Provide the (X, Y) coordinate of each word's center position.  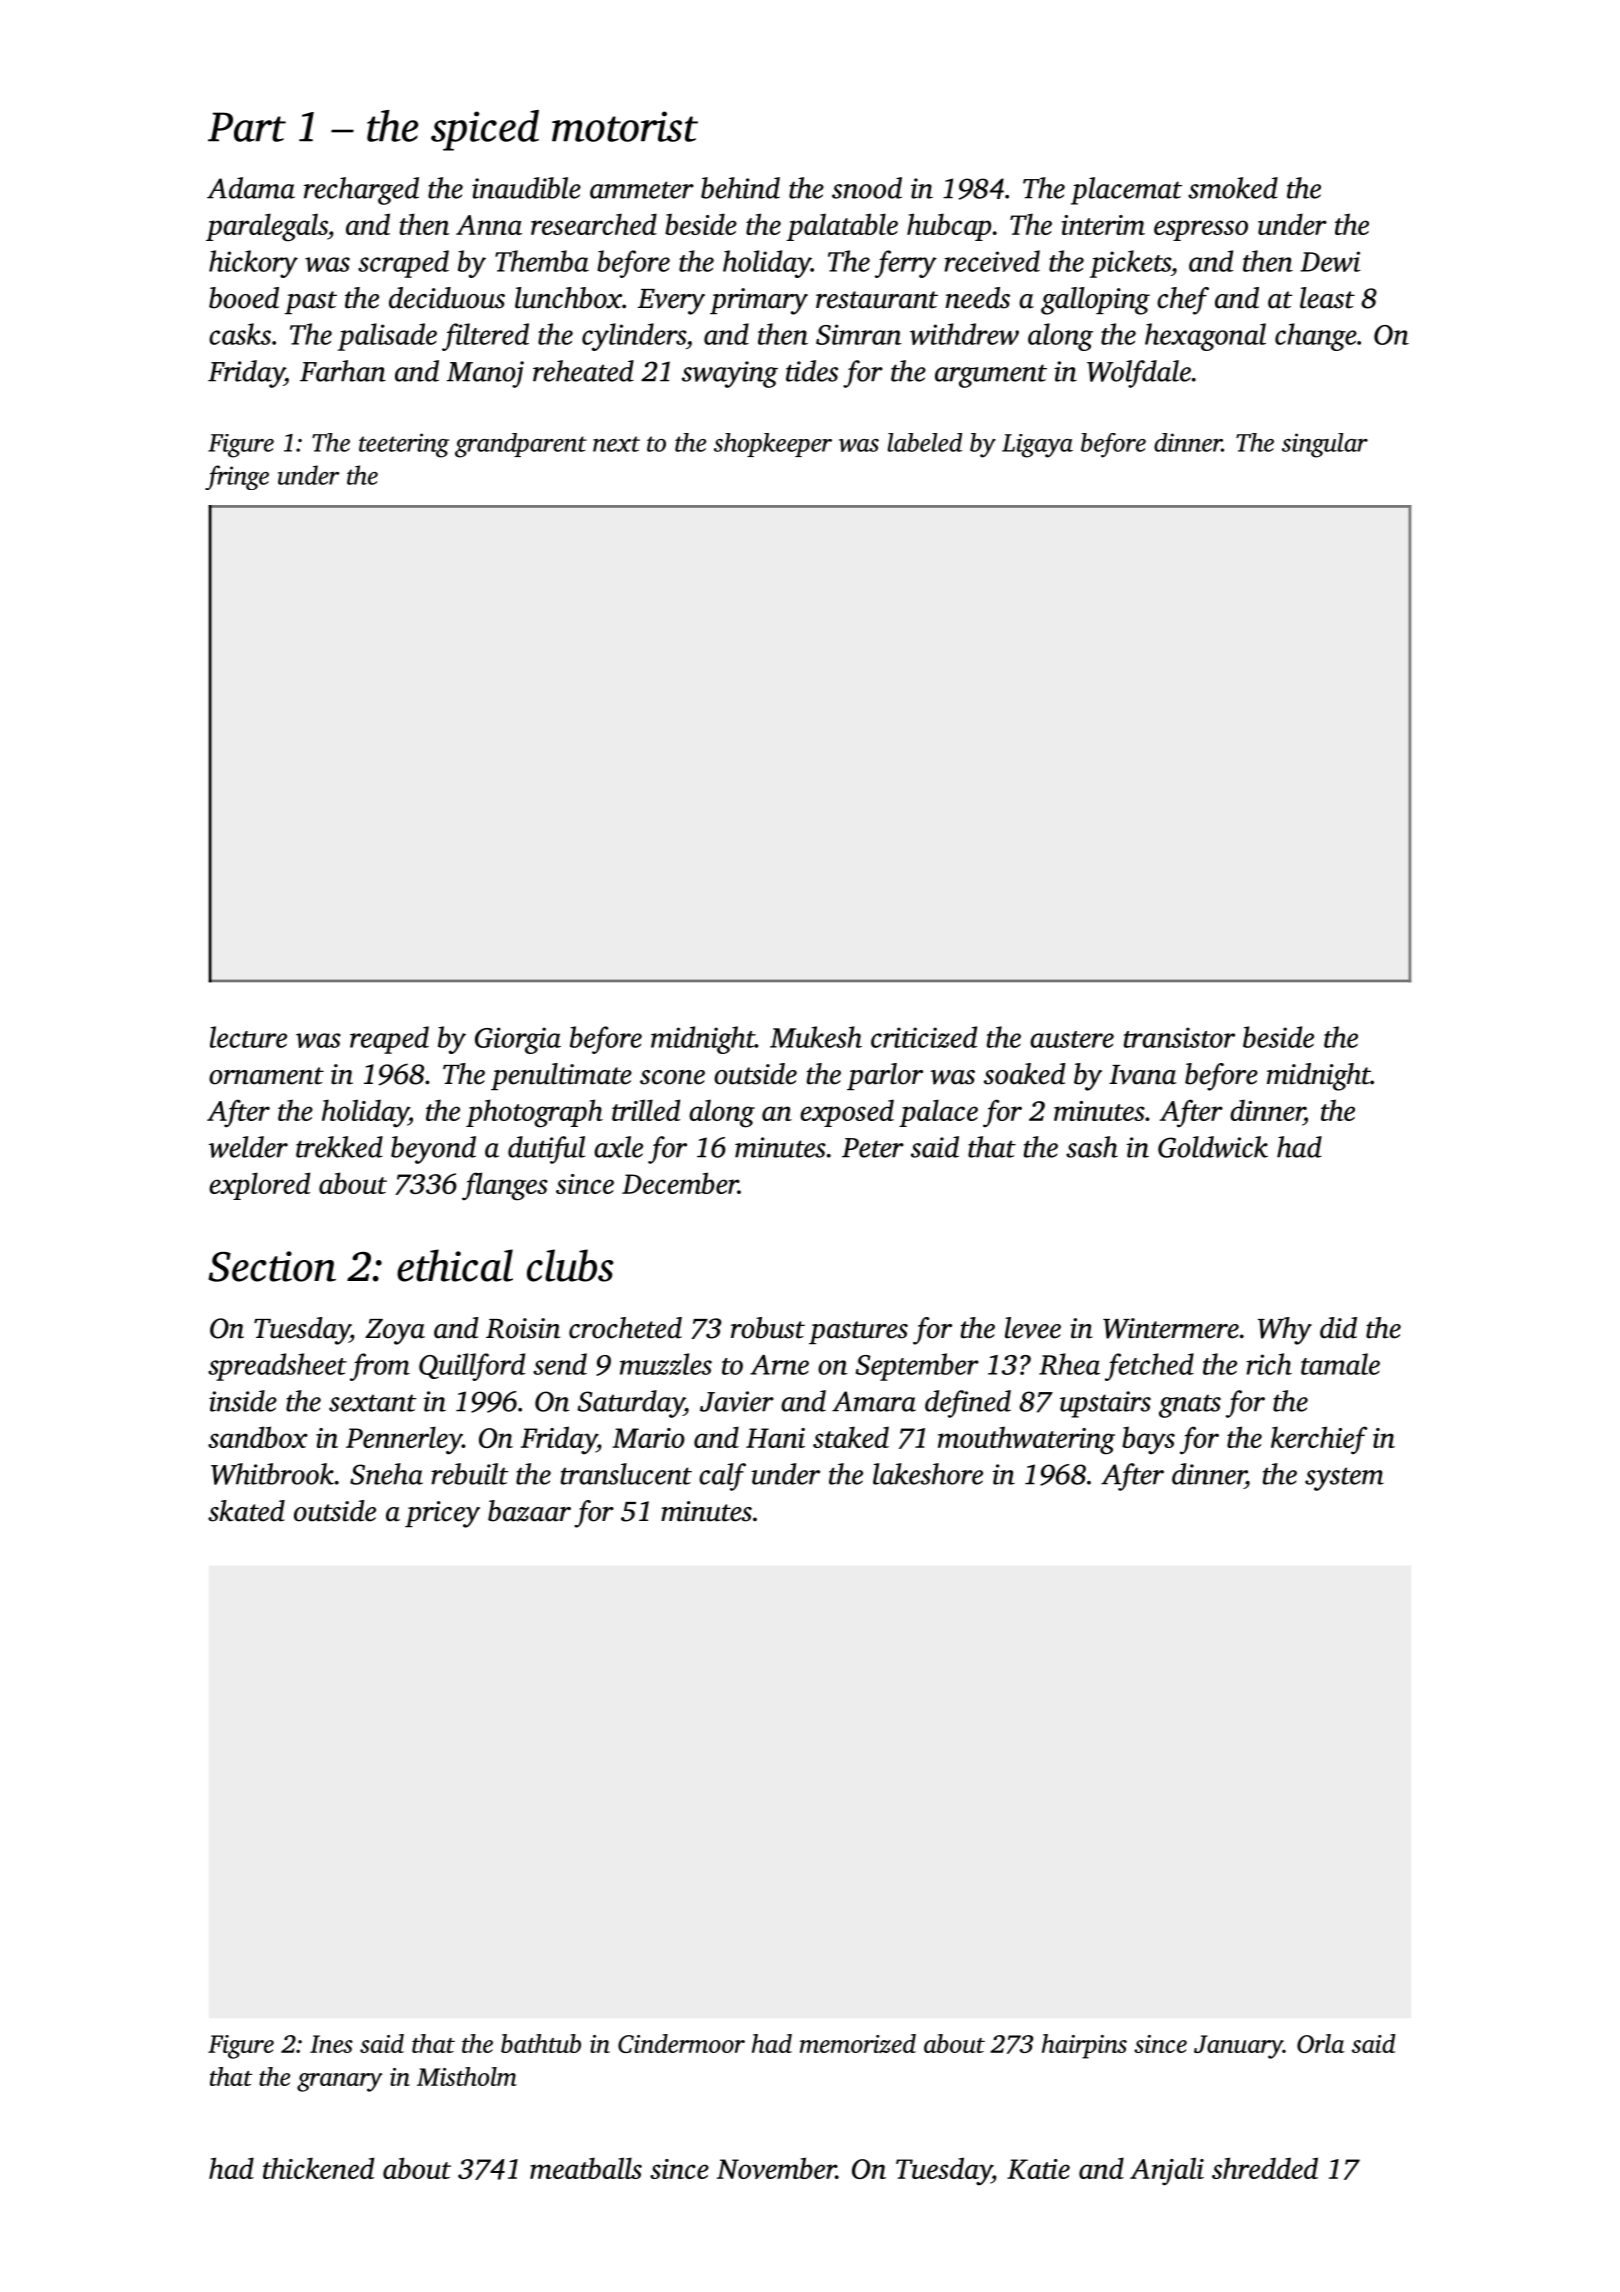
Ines (331, 2044)
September (917, 1367)
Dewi (1330, 261)
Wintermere (1171, 1328)
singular (1325, 445)
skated (246, 1511)
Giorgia (518, 1040)
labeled (925, 442)
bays (1148, 1440)
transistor (1179, 1037)
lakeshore (928, 1474)
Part (247, 127)
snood (867, 188)
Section (272, 1266)
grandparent (521, 445)
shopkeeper (773, 445)
